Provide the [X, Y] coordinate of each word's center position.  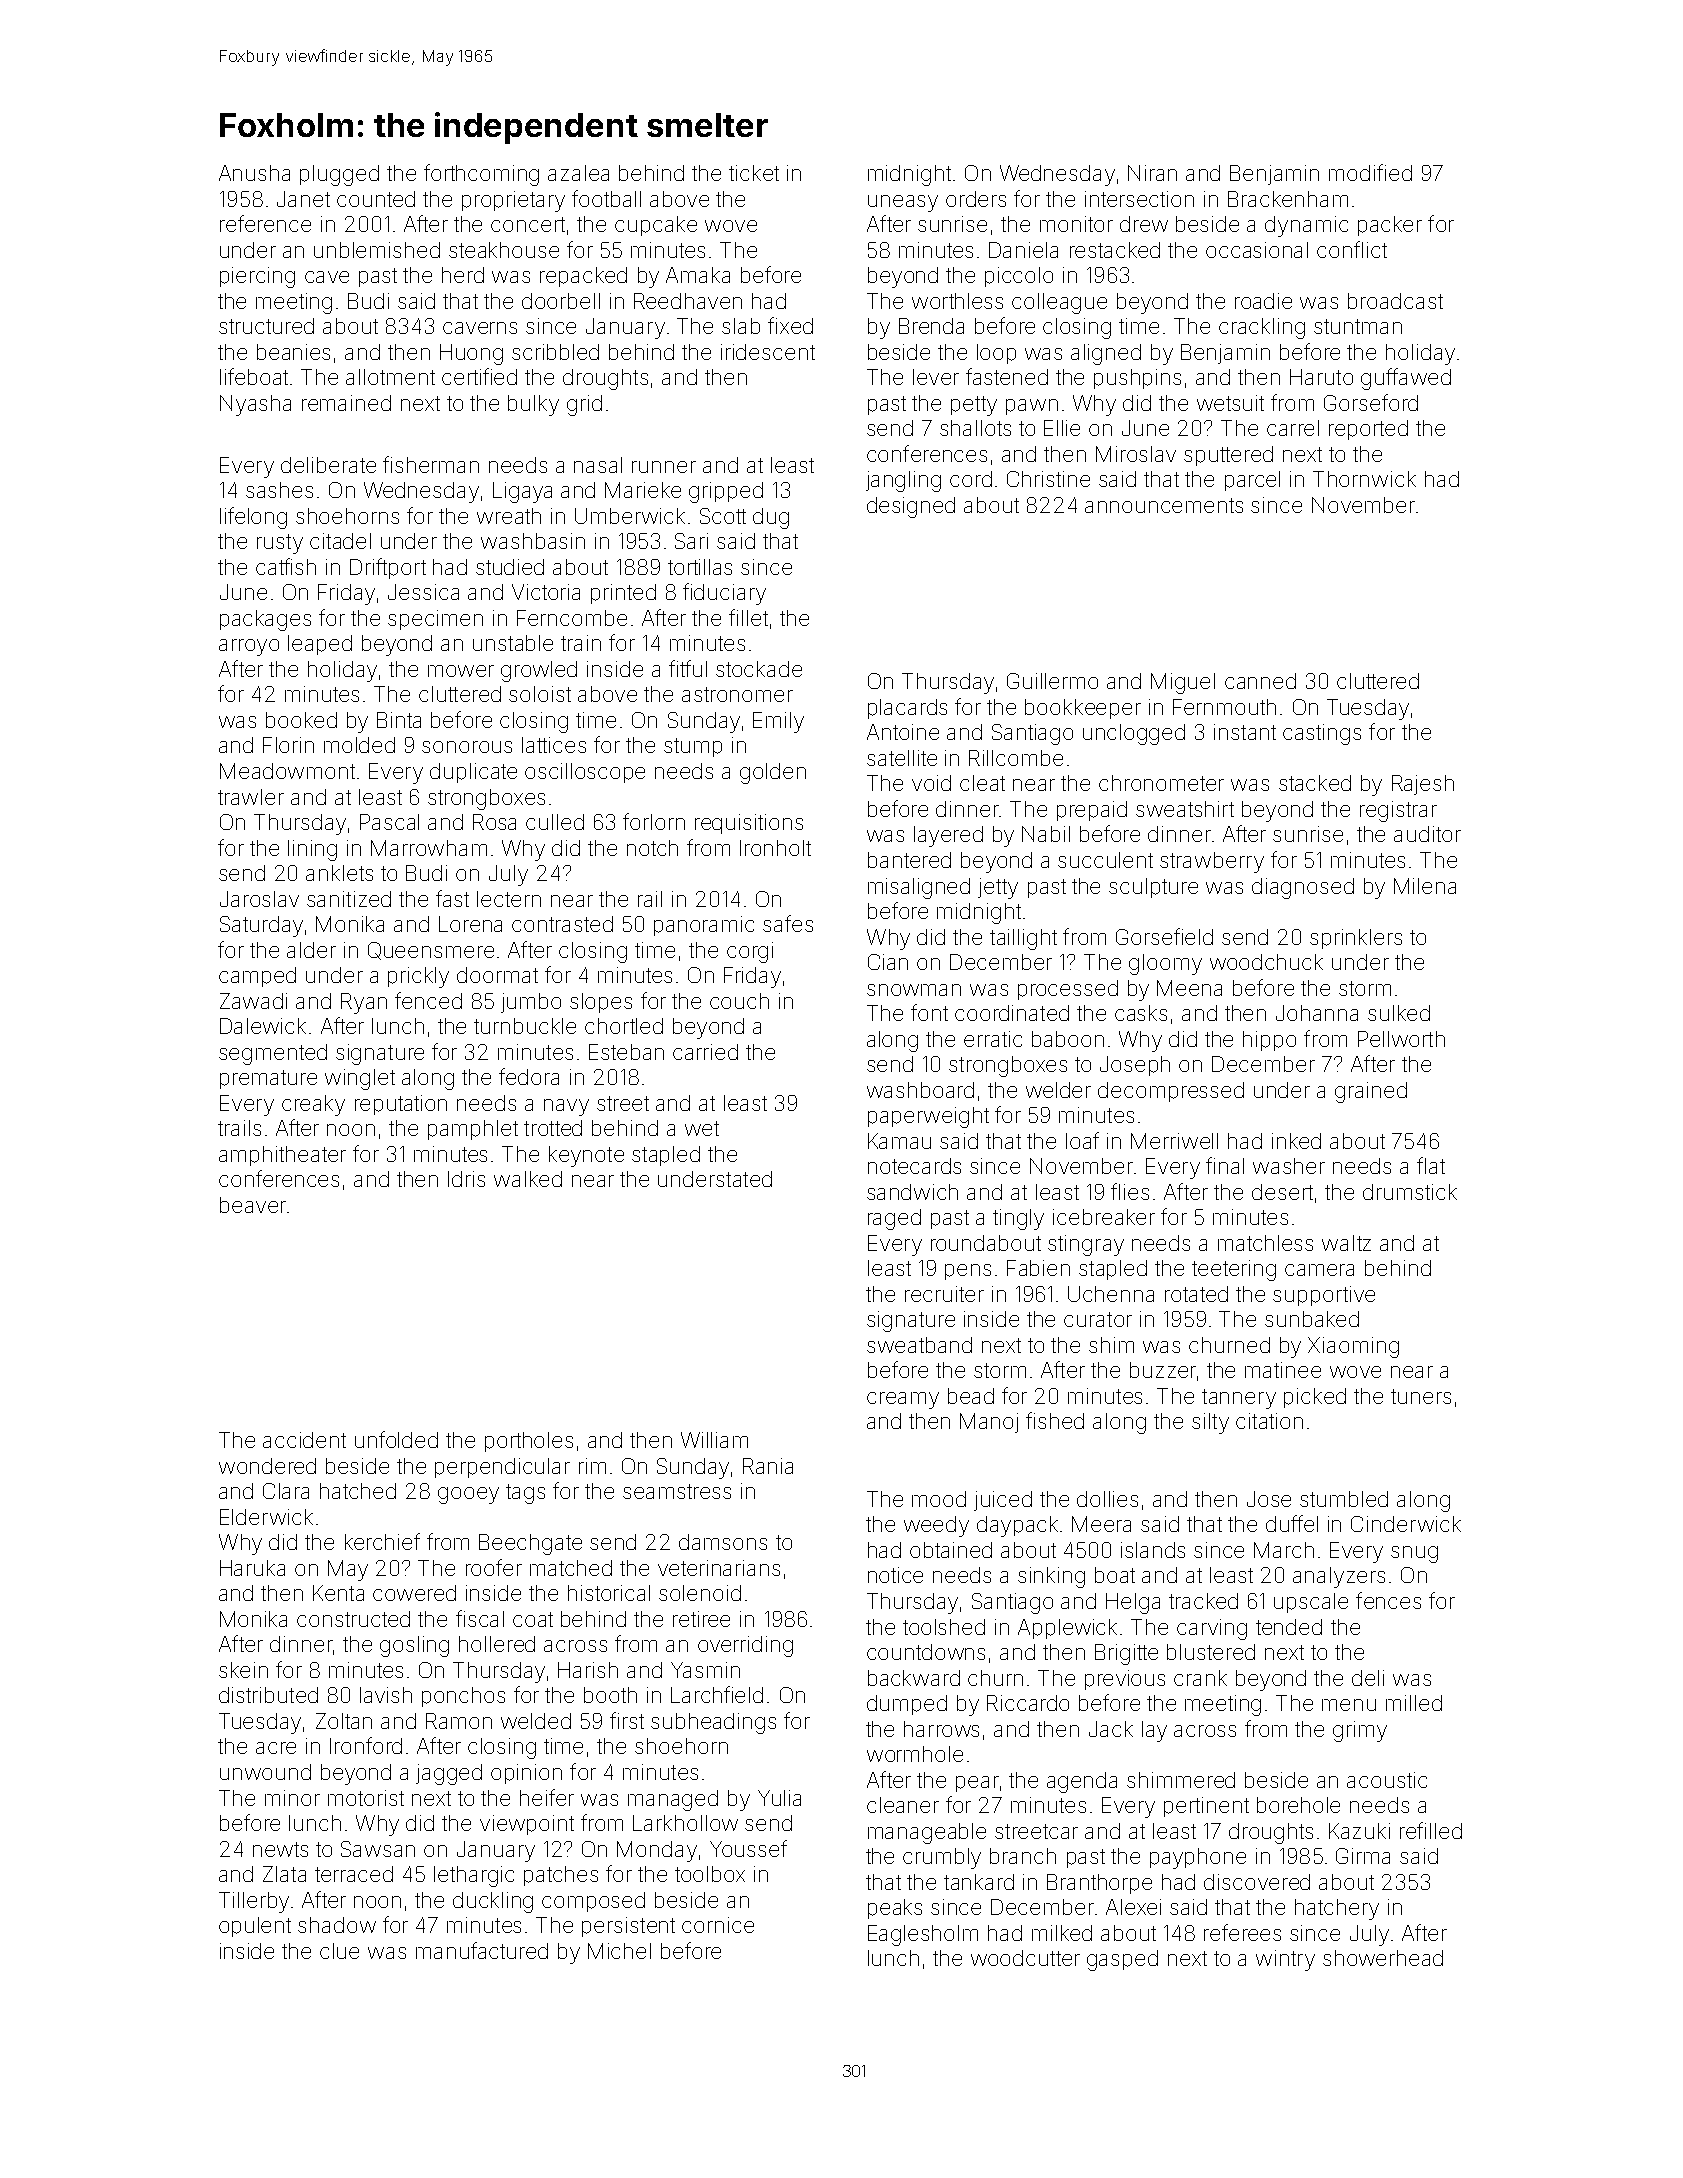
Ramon [459, 1721]
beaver [253, 1205]
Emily [778, 722]
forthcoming [481, 175]
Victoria [546, 592]
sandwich [912, 1192]
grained [1371, 1092]
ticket [754, 173]
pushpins [1137, 379]
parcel [1252, 481]
